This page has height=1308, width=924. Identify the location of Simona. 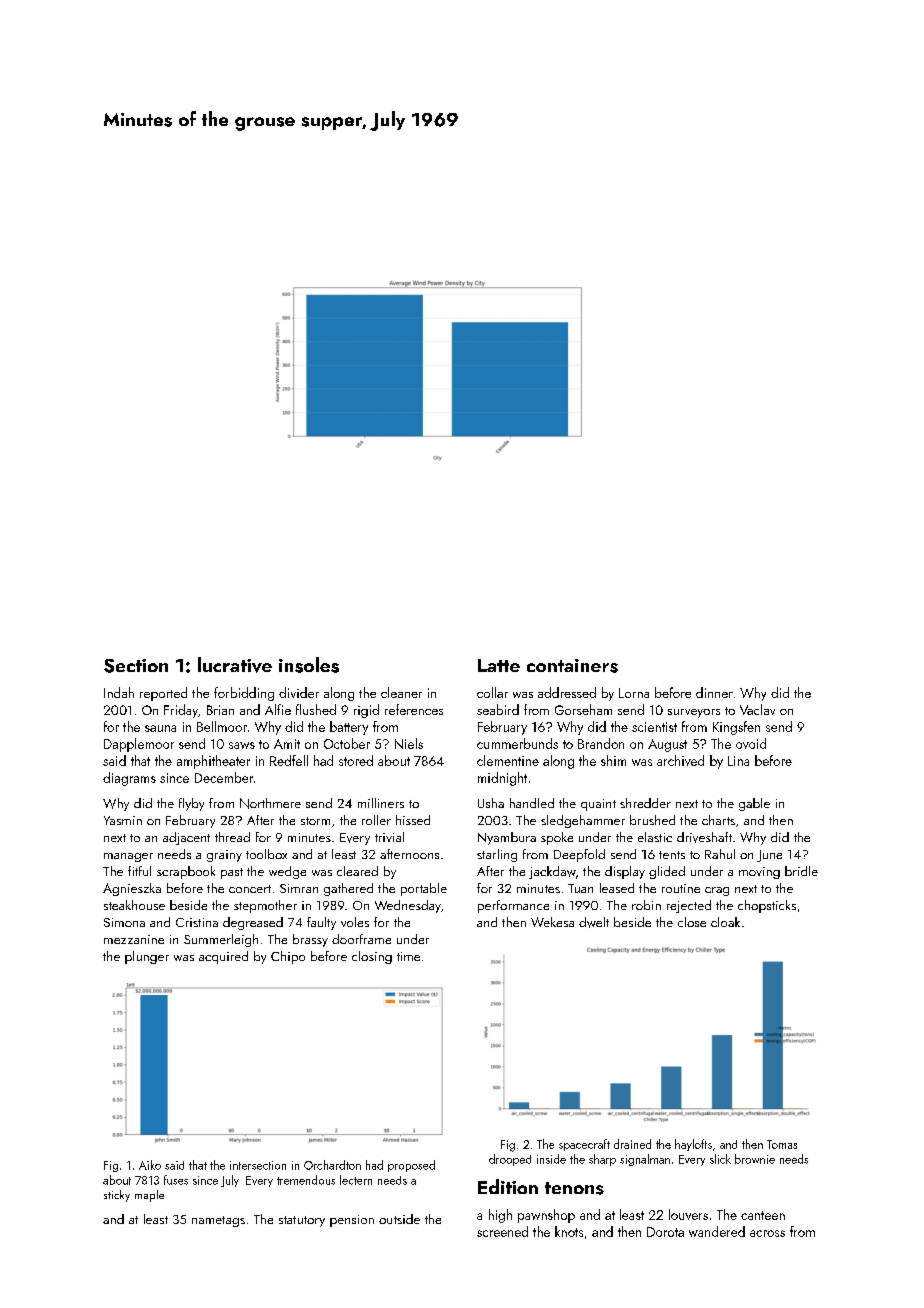
(124, 922).
